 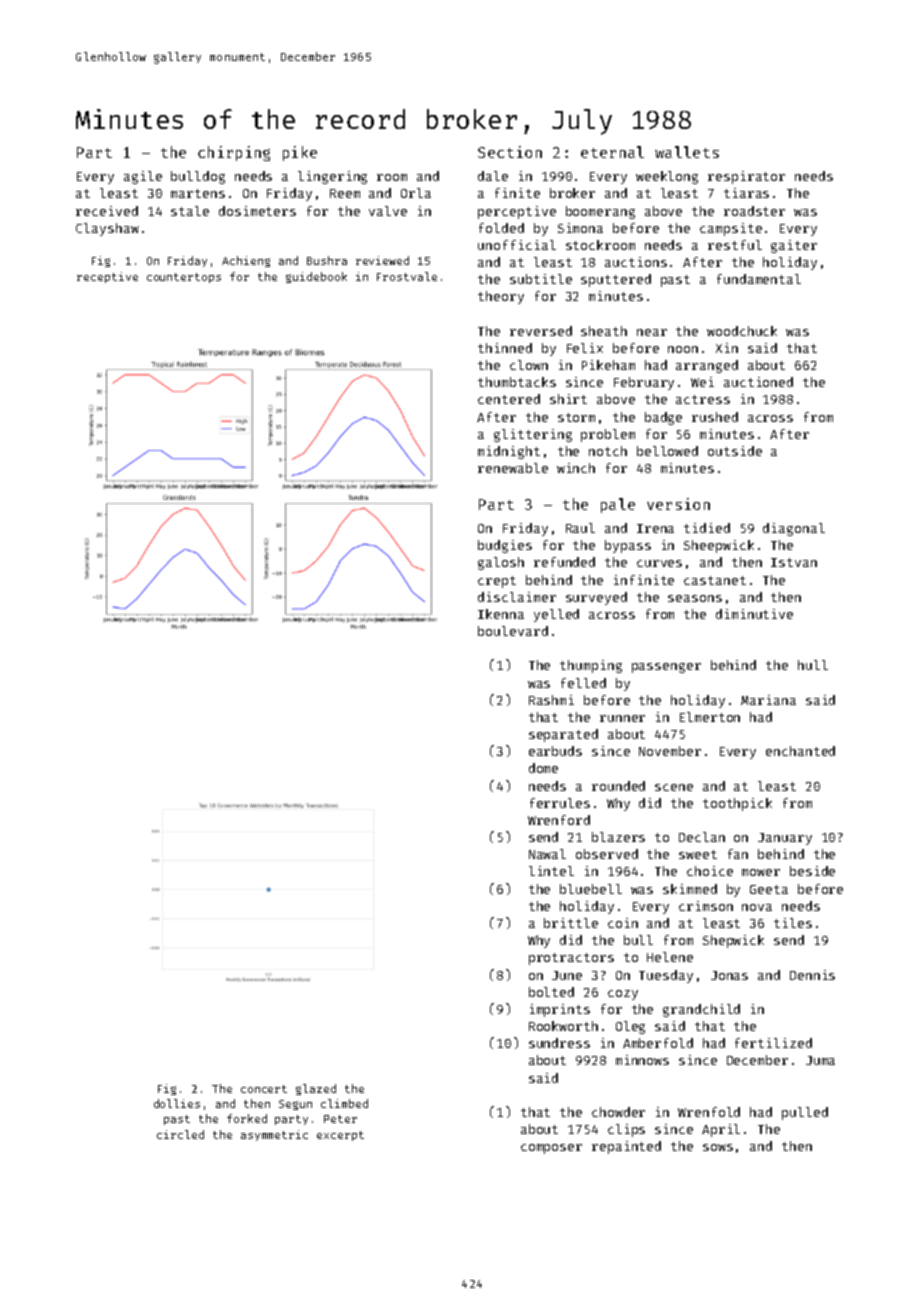 What do you see at coordinates (543, 768) in the screenshot?
I see `dome` at bounding box center [543, 768].
